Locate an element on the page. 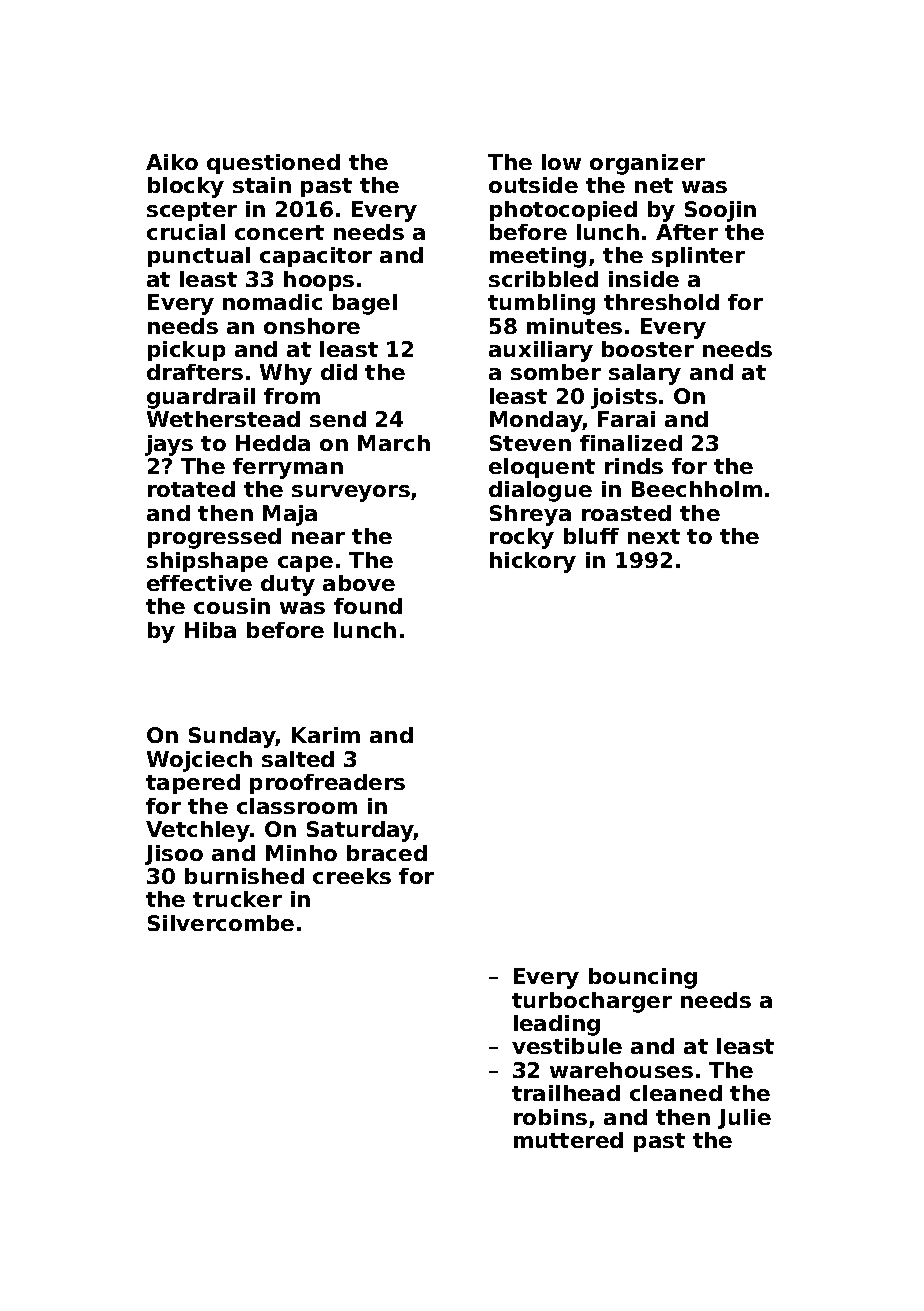  Silvercombe is located at coordinates (221, 923).
